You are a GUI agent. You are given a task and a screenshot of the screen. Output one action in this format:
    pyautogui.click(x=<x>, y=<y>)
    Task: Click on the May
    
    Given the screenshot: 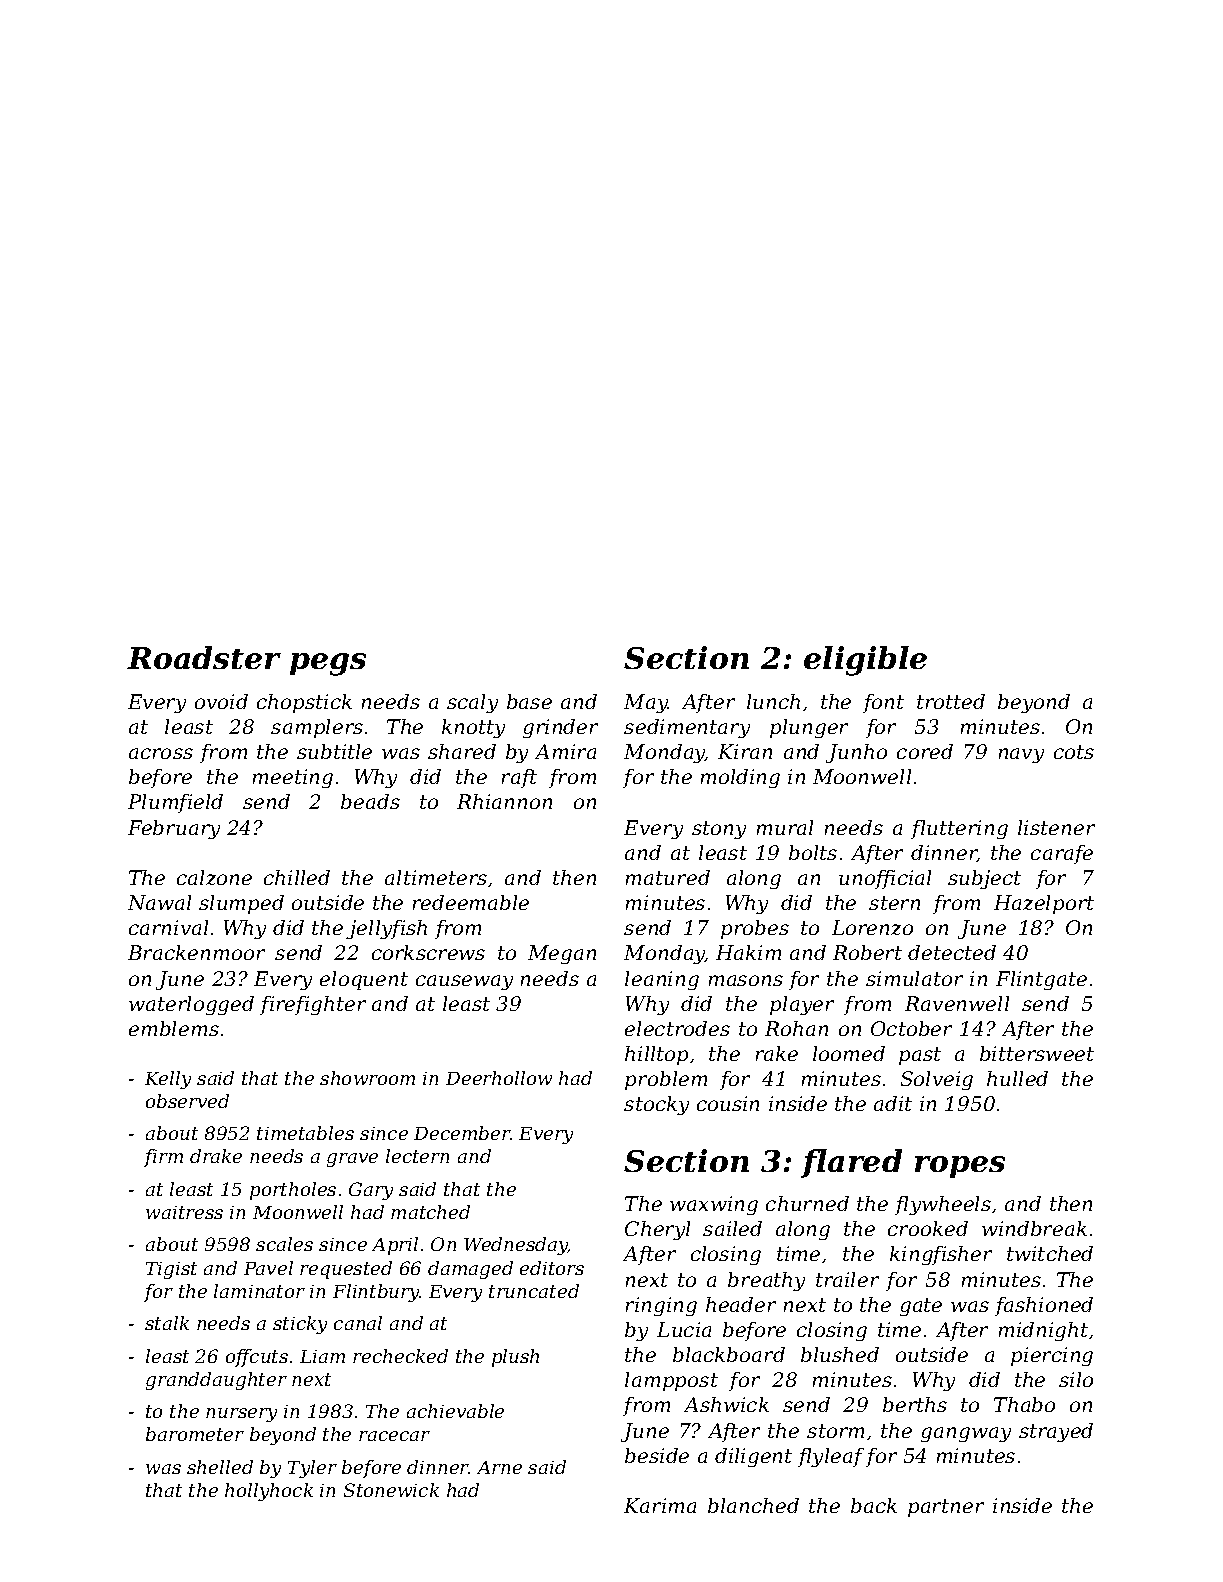 What is the action you would take?
    pyautogui.click(x=646, y=703)
